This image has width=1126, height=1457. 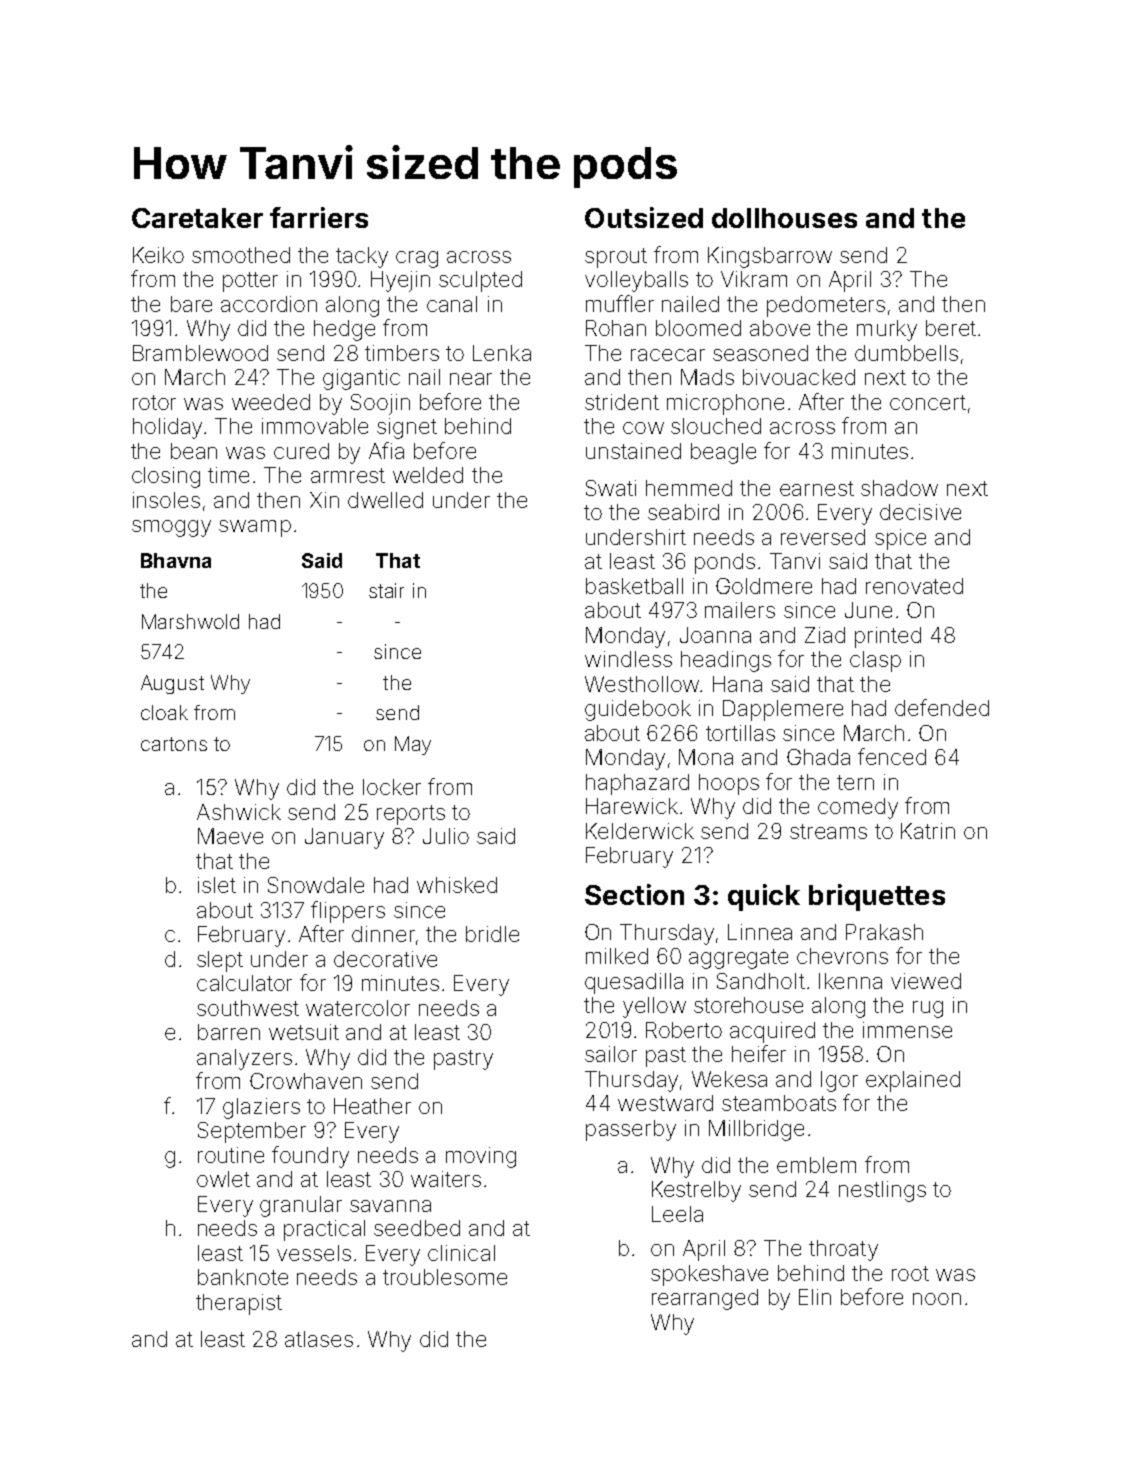 What do you see at coordinates (942, 707) in the image?
I see `defended` at bounding box center [942, 707].
